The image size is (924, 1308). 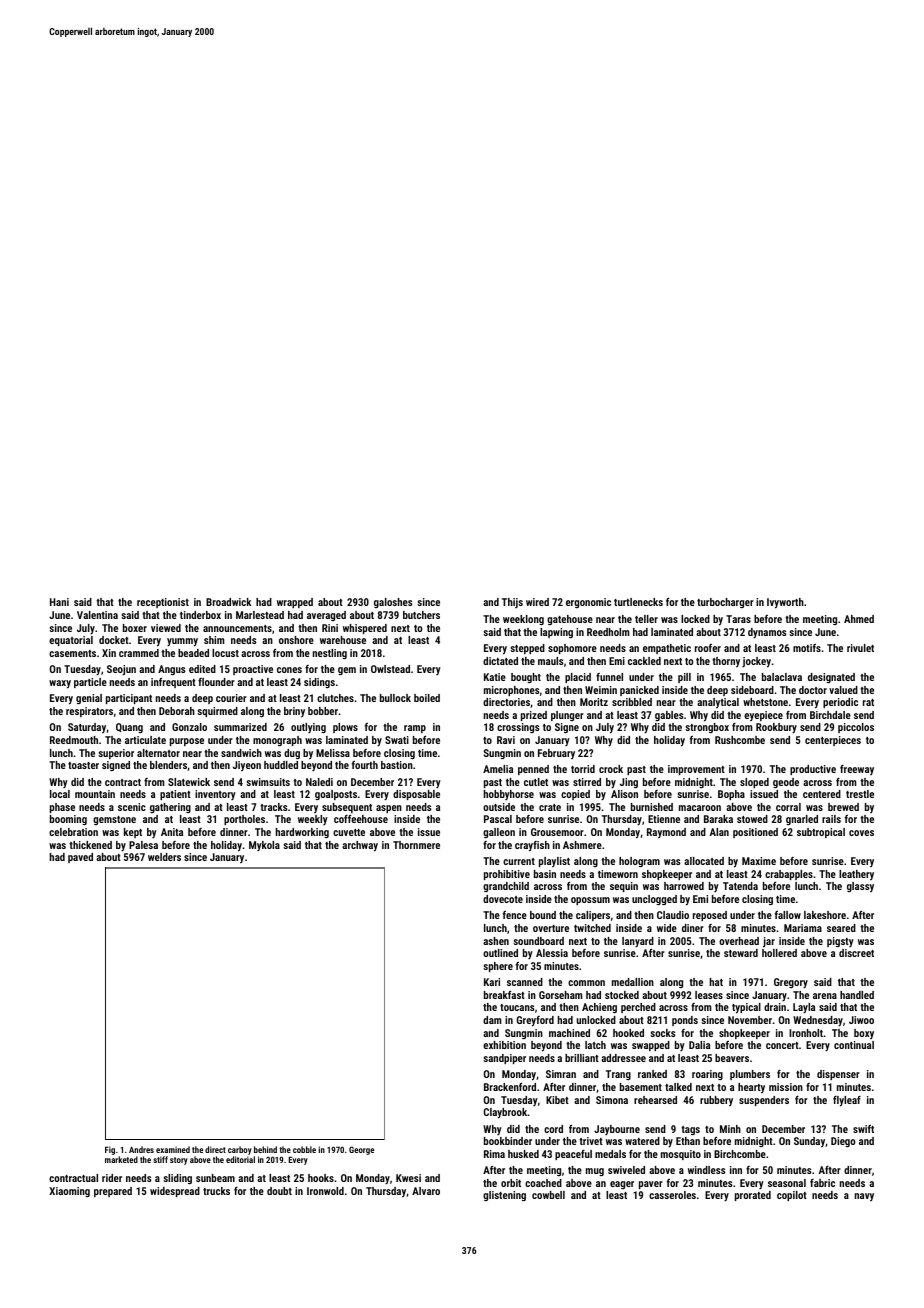 What do you see at coordinates (170, 808) in the document?
I see `gathering` at bounding box center [170, 808].
